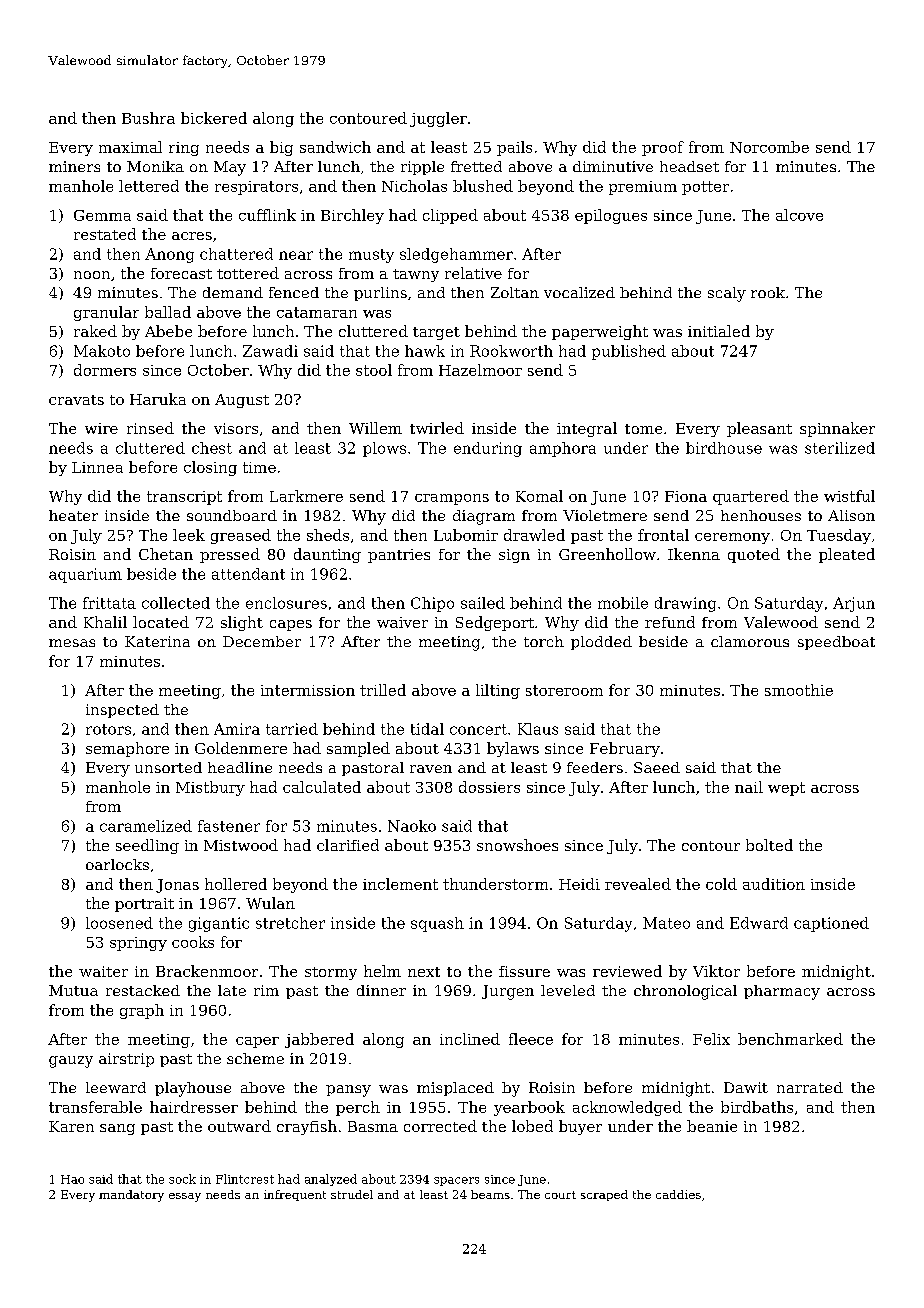  I want to click on Bushra, so click(148, 118).
